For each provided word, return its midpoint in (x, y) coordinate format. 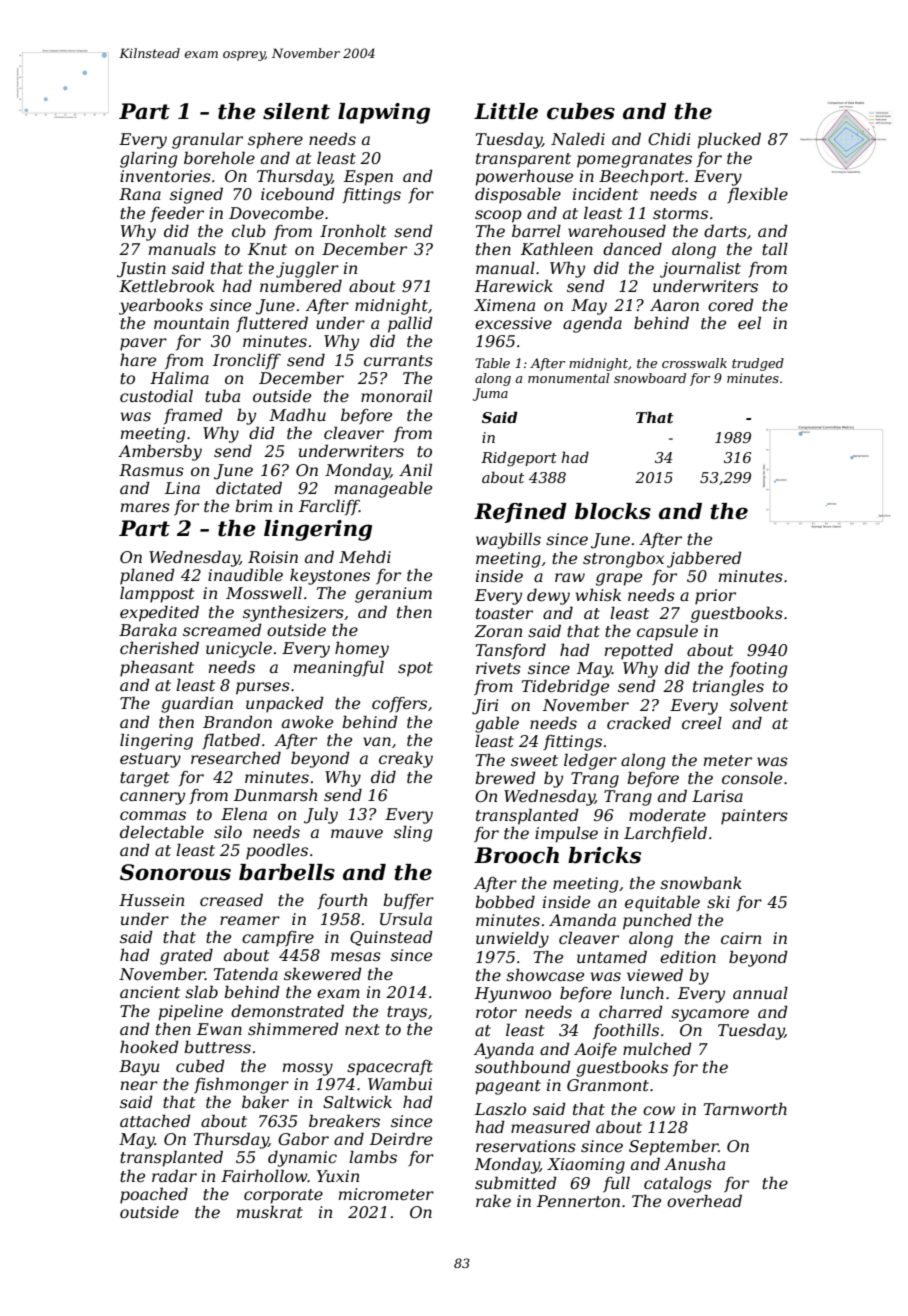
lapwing (384, 113)
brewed (505, 777)
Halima (179, 377)
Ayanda (504, 1050)
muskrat (270, 1211)
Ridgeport (519, 459)
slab (201, 991)
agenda (592, 324)
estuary (150, 760)
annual (760, 992)
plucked (729, 140)
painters (754, 817)
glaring (148, 159)
